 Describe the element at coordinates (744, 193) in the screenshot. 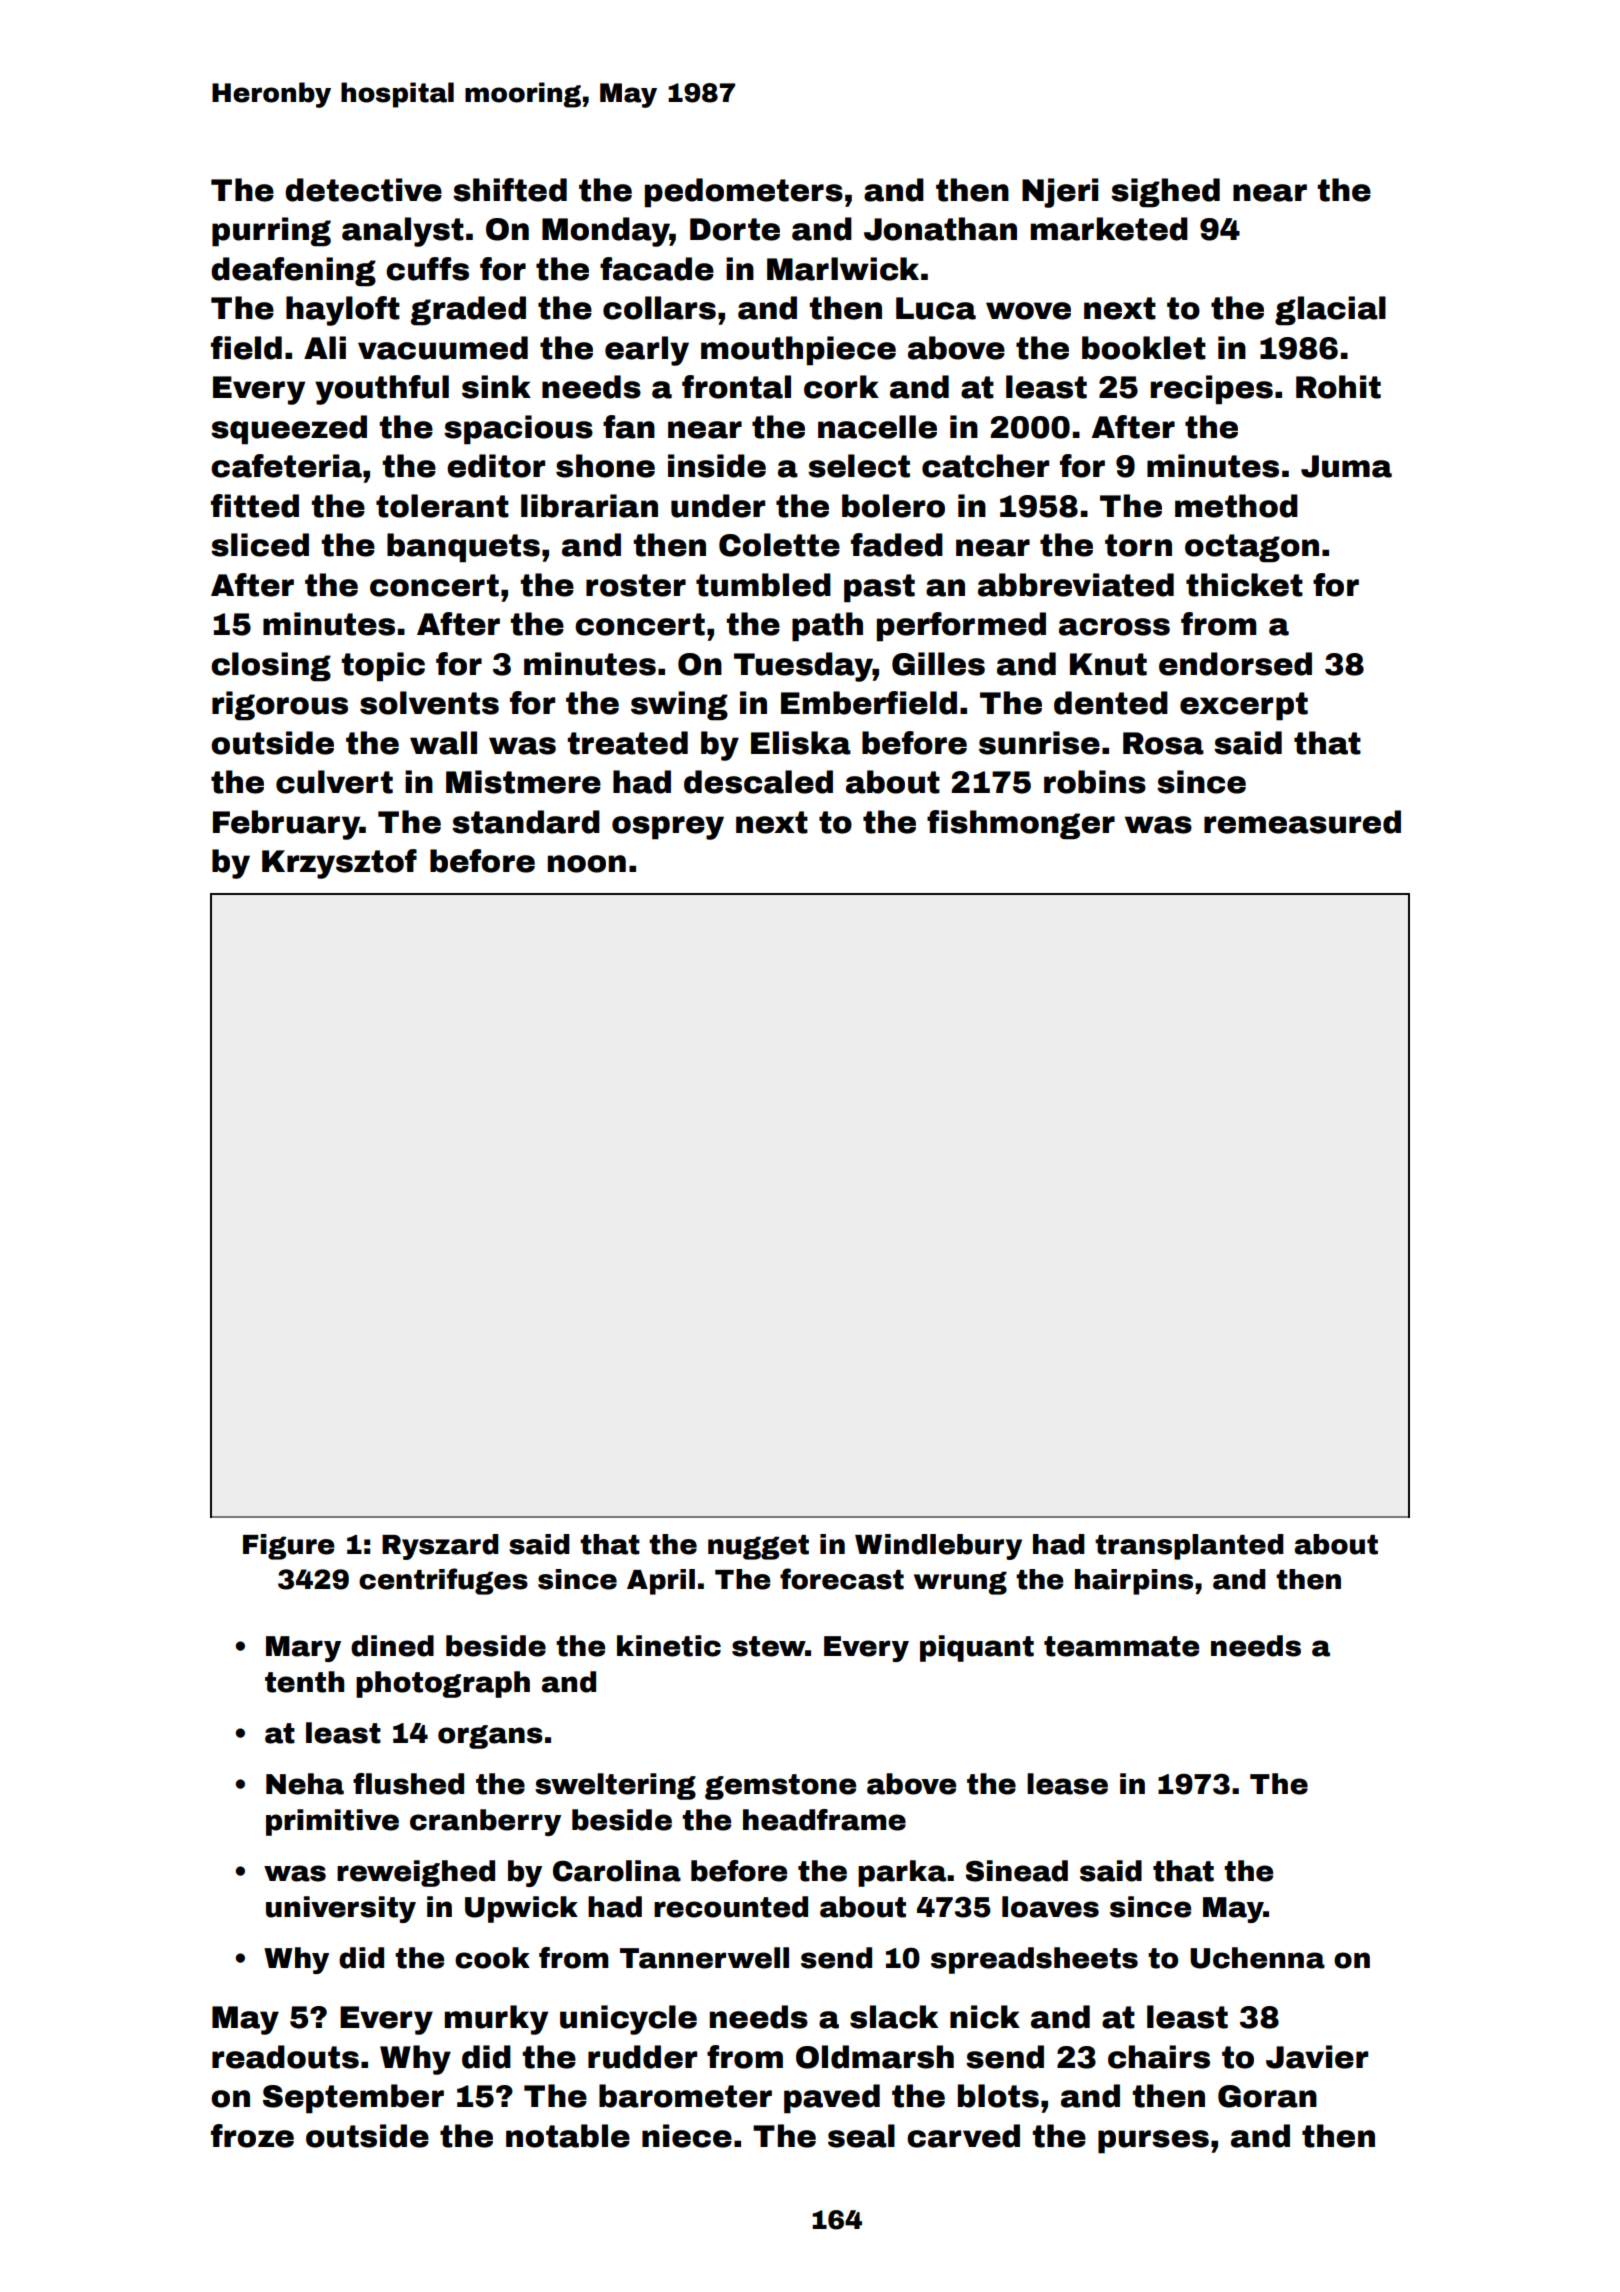

I see `pedometers` at that location.
